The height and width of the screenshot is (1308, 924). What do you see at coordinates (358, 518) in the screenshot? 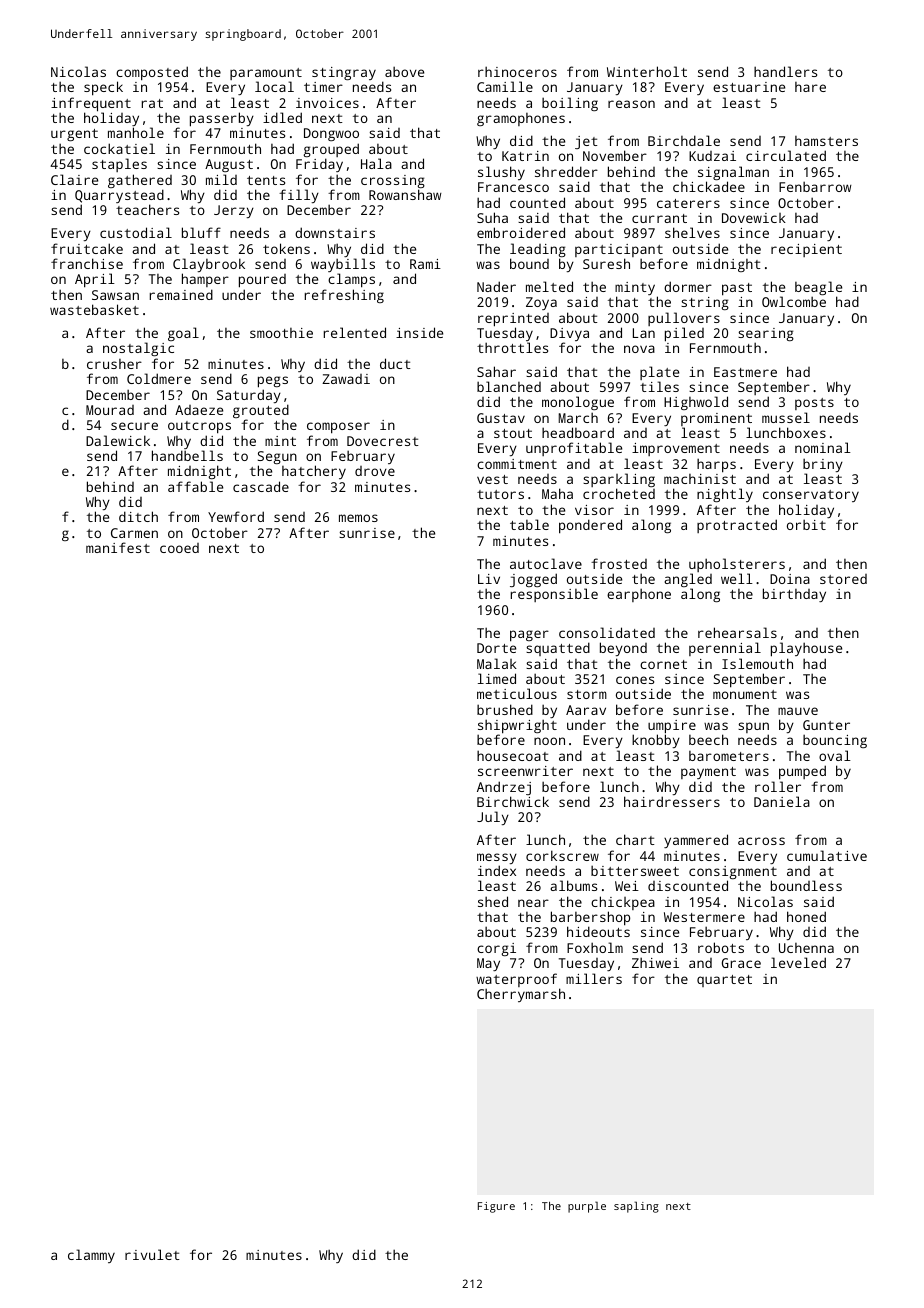
I see `memos` at bounding box center [358, 518].
